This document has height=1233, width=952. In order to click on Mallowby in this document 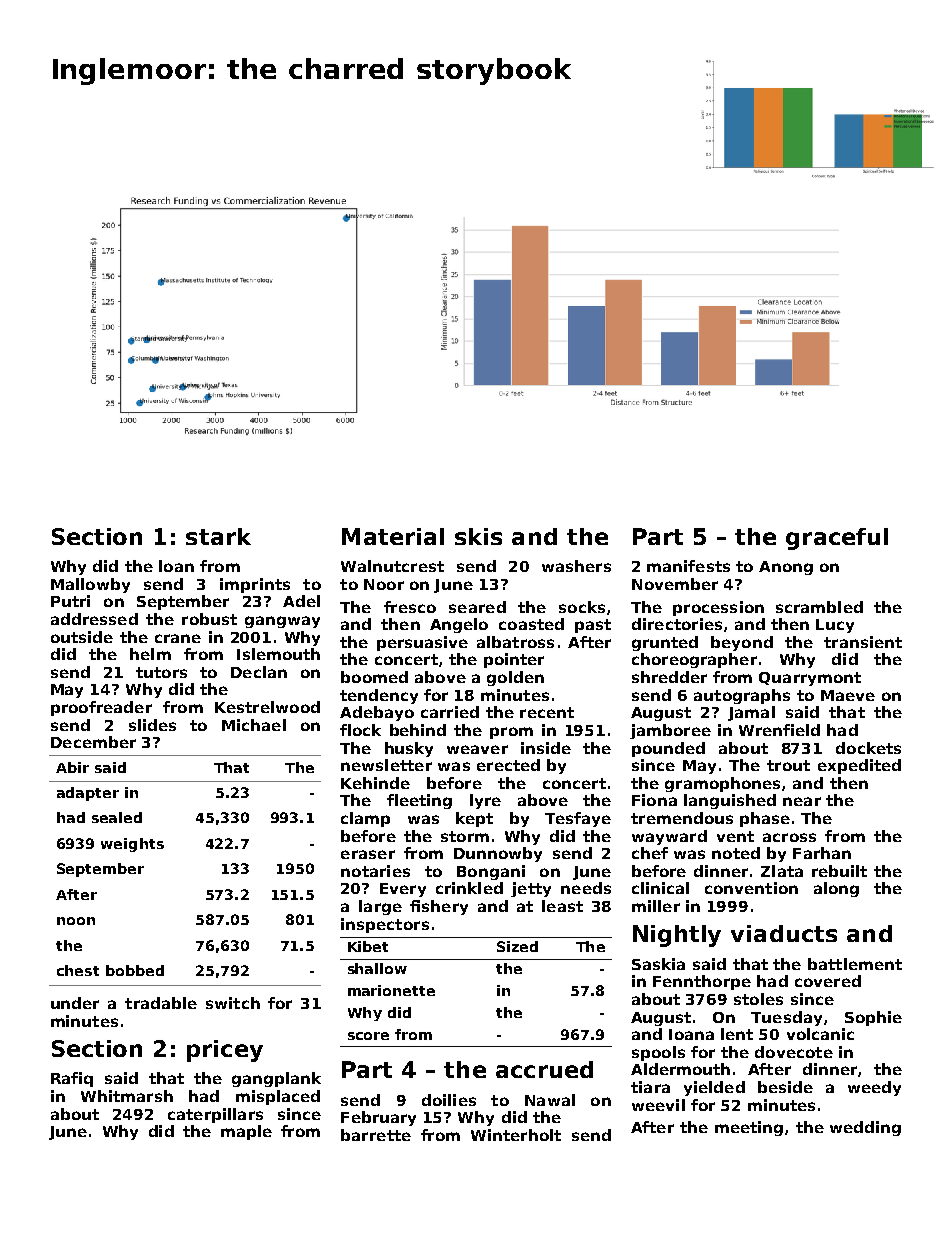, I will do `click(90, 585)`.
